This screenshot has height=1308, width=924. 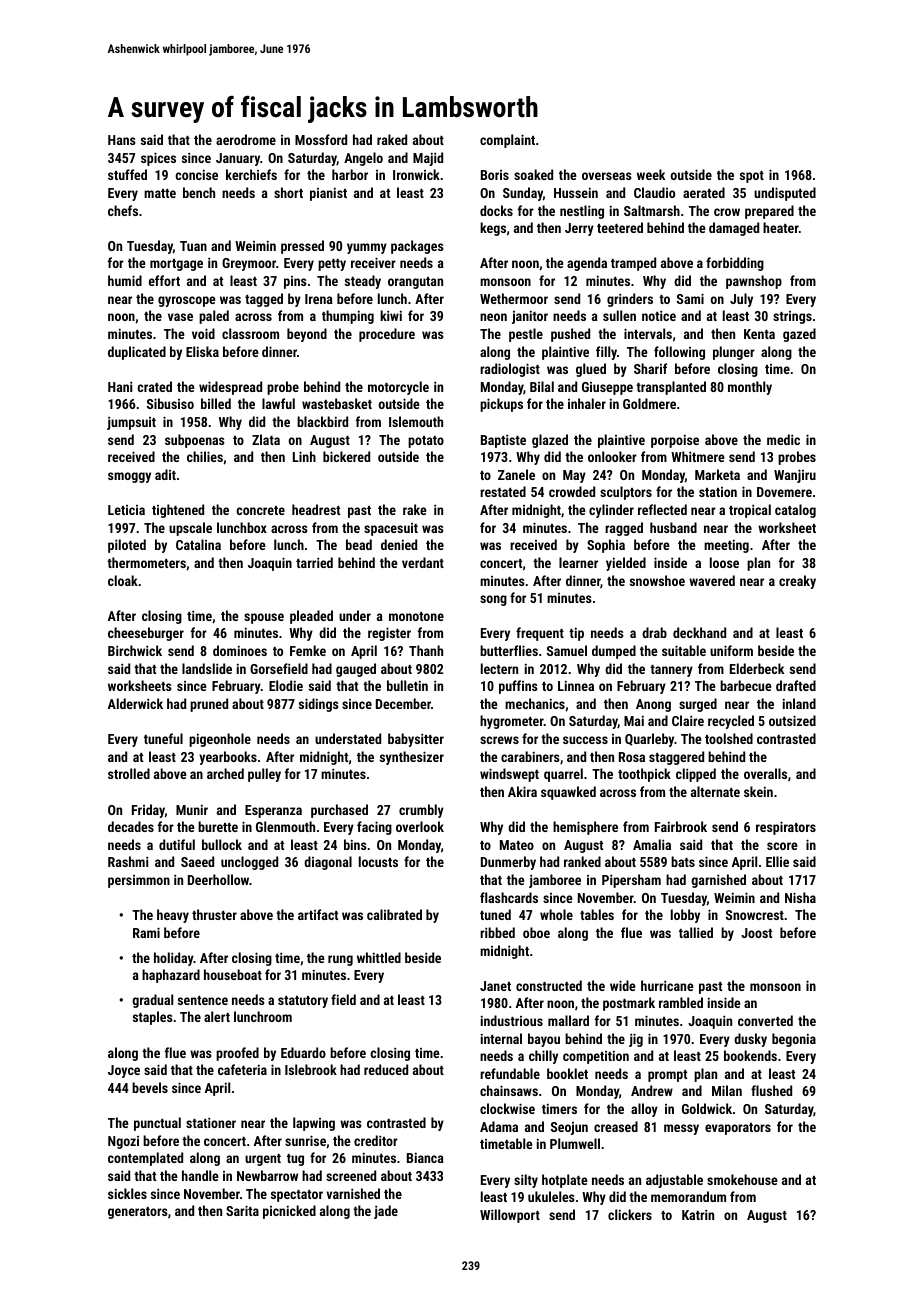 I want to click on radiologist, so click(x=510, y=370).
